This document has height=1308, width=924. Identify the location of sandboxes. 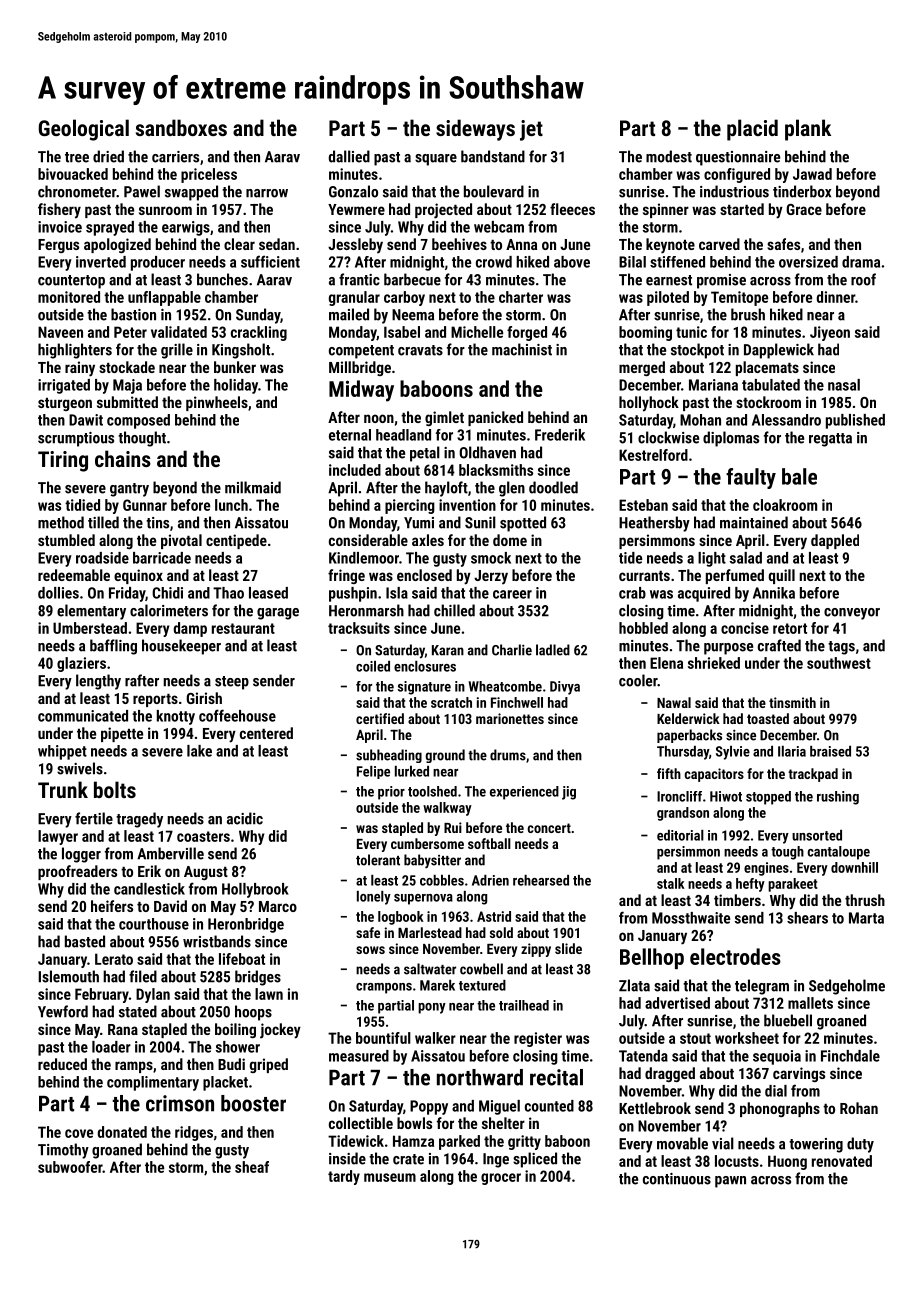
(181, 127).
